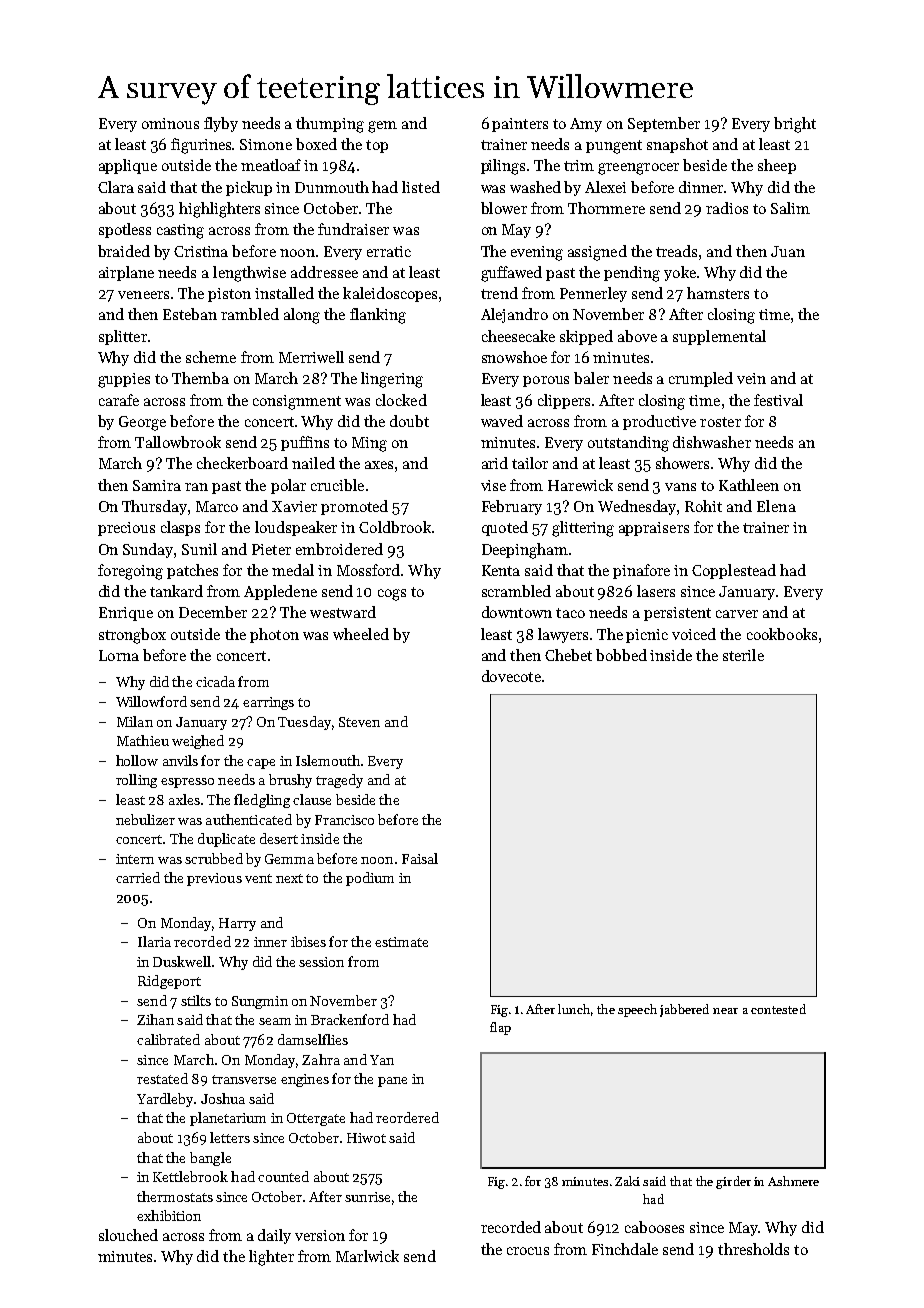 The image size is (924, 1308). What do you see at coordinates (656, 591) in the document?
I see `lasers` at bounding box center [656, 591].
